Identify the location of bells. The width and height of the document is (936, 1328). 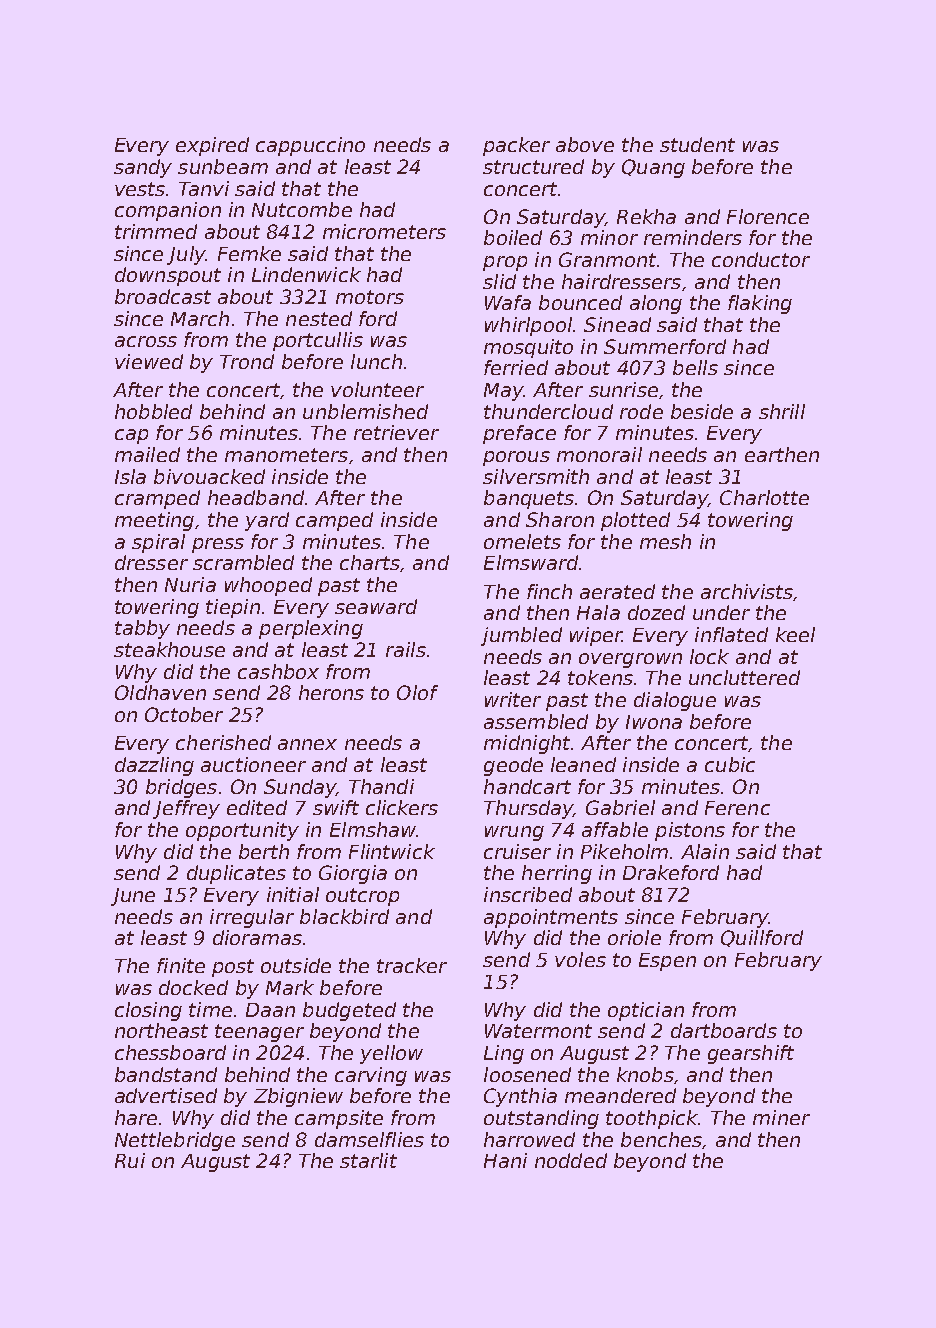
(695, 367).
